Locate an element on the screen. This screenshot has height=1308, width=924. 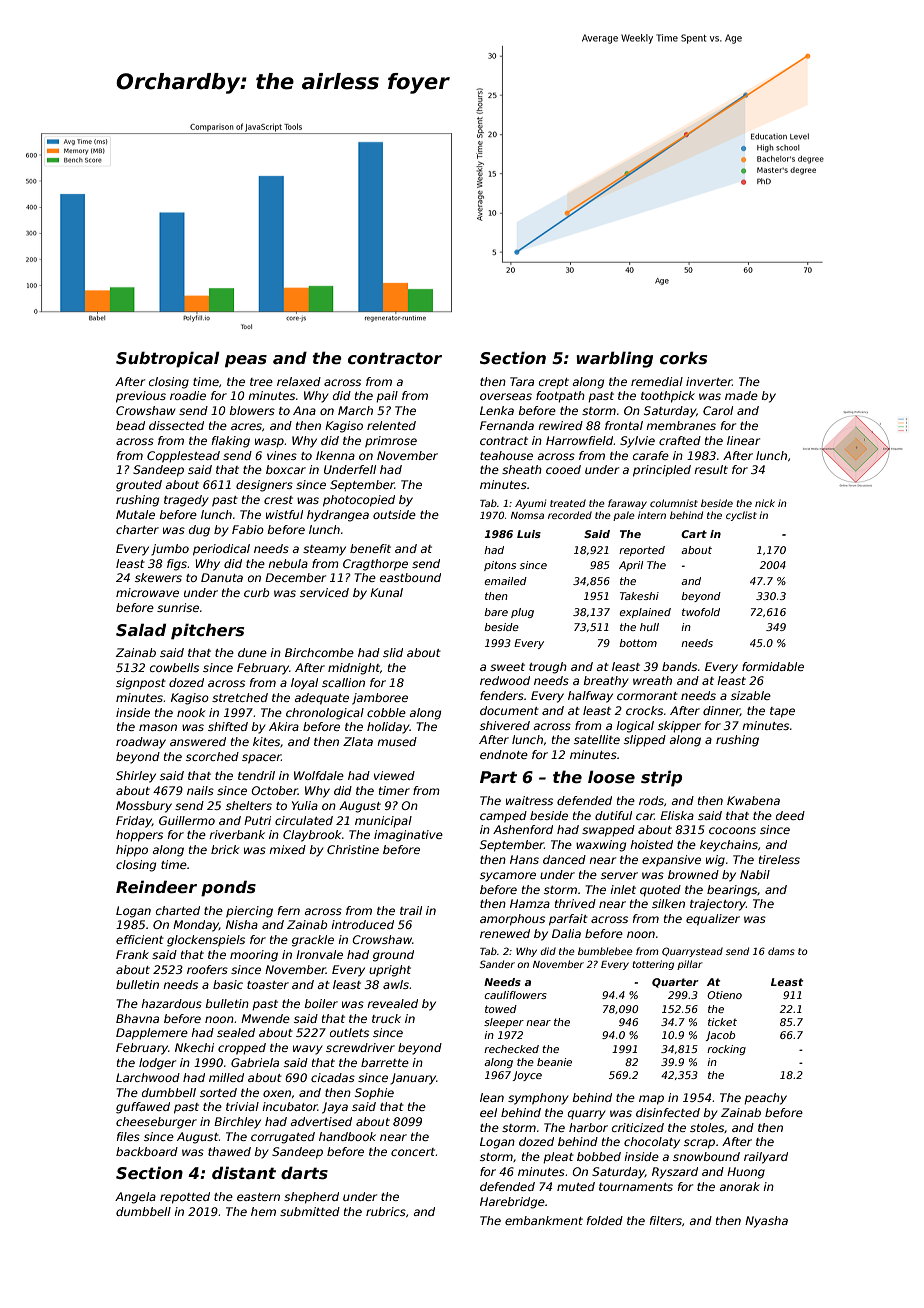
Angela is located at coordinates (135, 1198).
